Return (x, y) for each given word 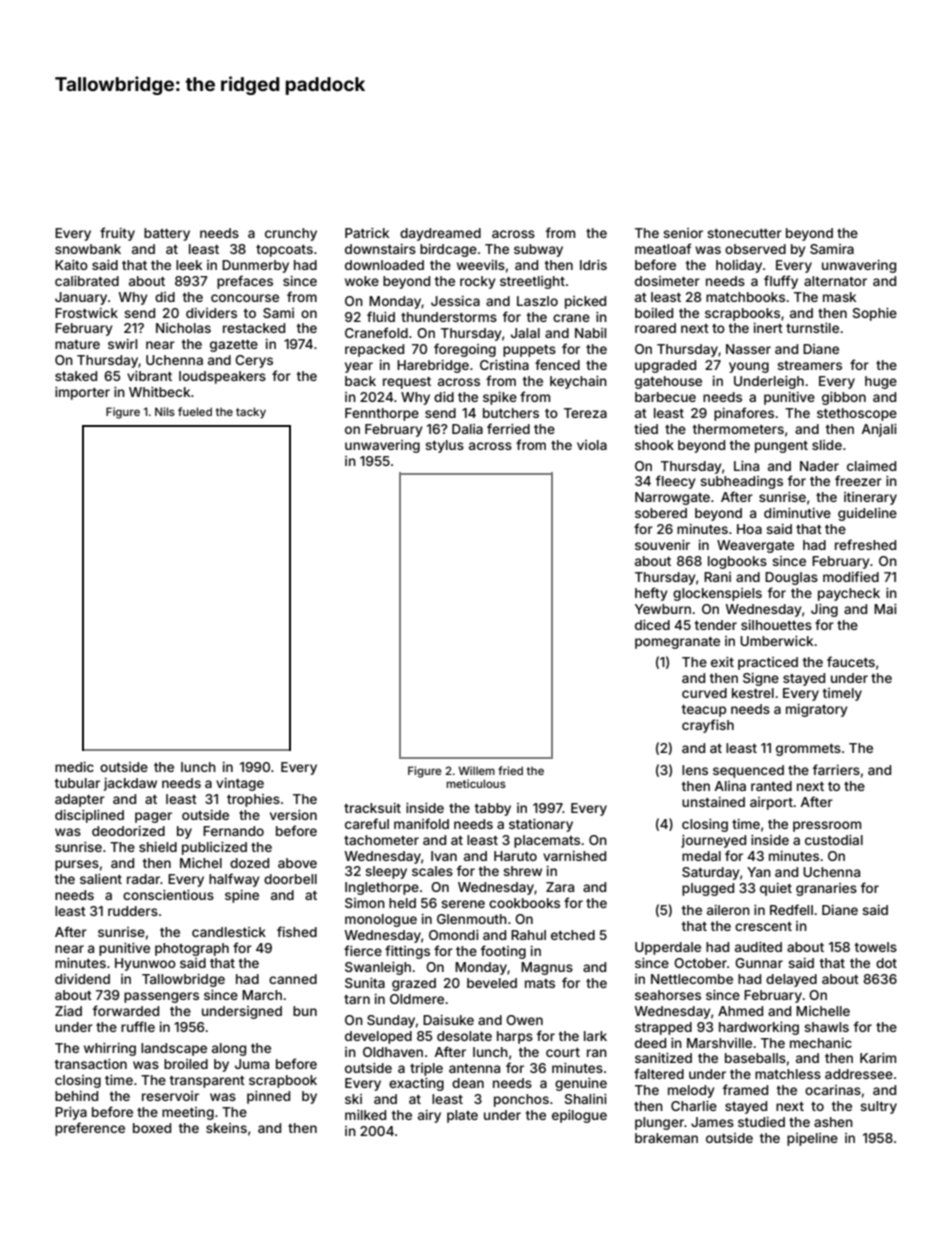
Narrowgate (672, 498)
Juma (252, 1064)
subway (538, 250)
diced (652, 625)
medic (74, 767)
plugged (708, 889)
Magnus (547, 968)
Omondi (454, 935)
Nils (165, 411)
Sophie (875, 314)
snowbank (88, 249)
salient (101, 879)
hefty (651, 594)
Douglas (791, 578)
